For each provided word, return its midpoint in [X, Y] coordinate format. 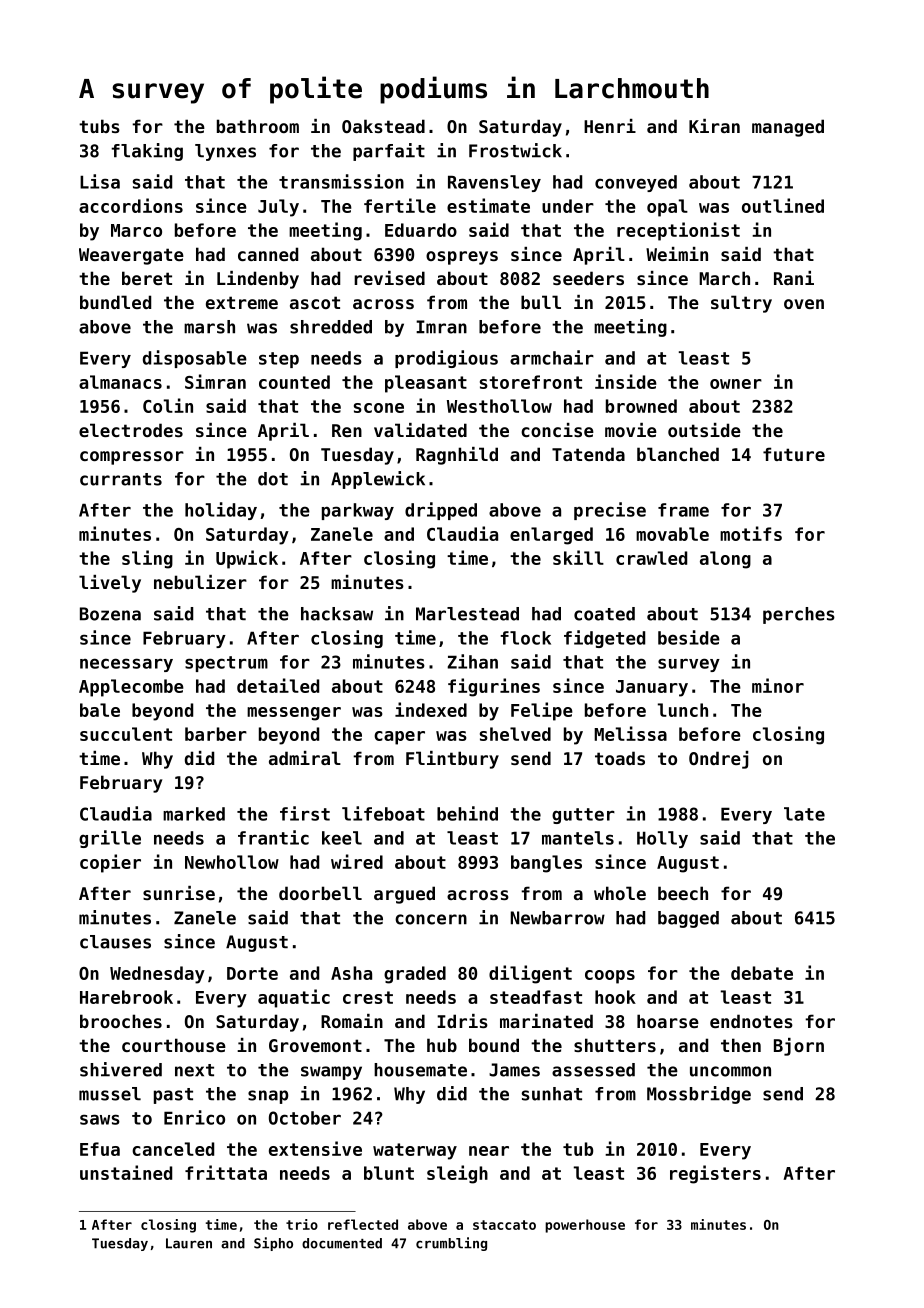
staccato [504, 1225]
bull [541, 302]
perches [799, 615]
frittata [226, 1172]
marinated [546, 1021]
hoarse [668, 1021]
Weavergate [131, 256]
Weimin [677, 254]
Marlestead [467, 614]
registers [715, 1174]
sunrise [179, 893]
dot [273, 479]
